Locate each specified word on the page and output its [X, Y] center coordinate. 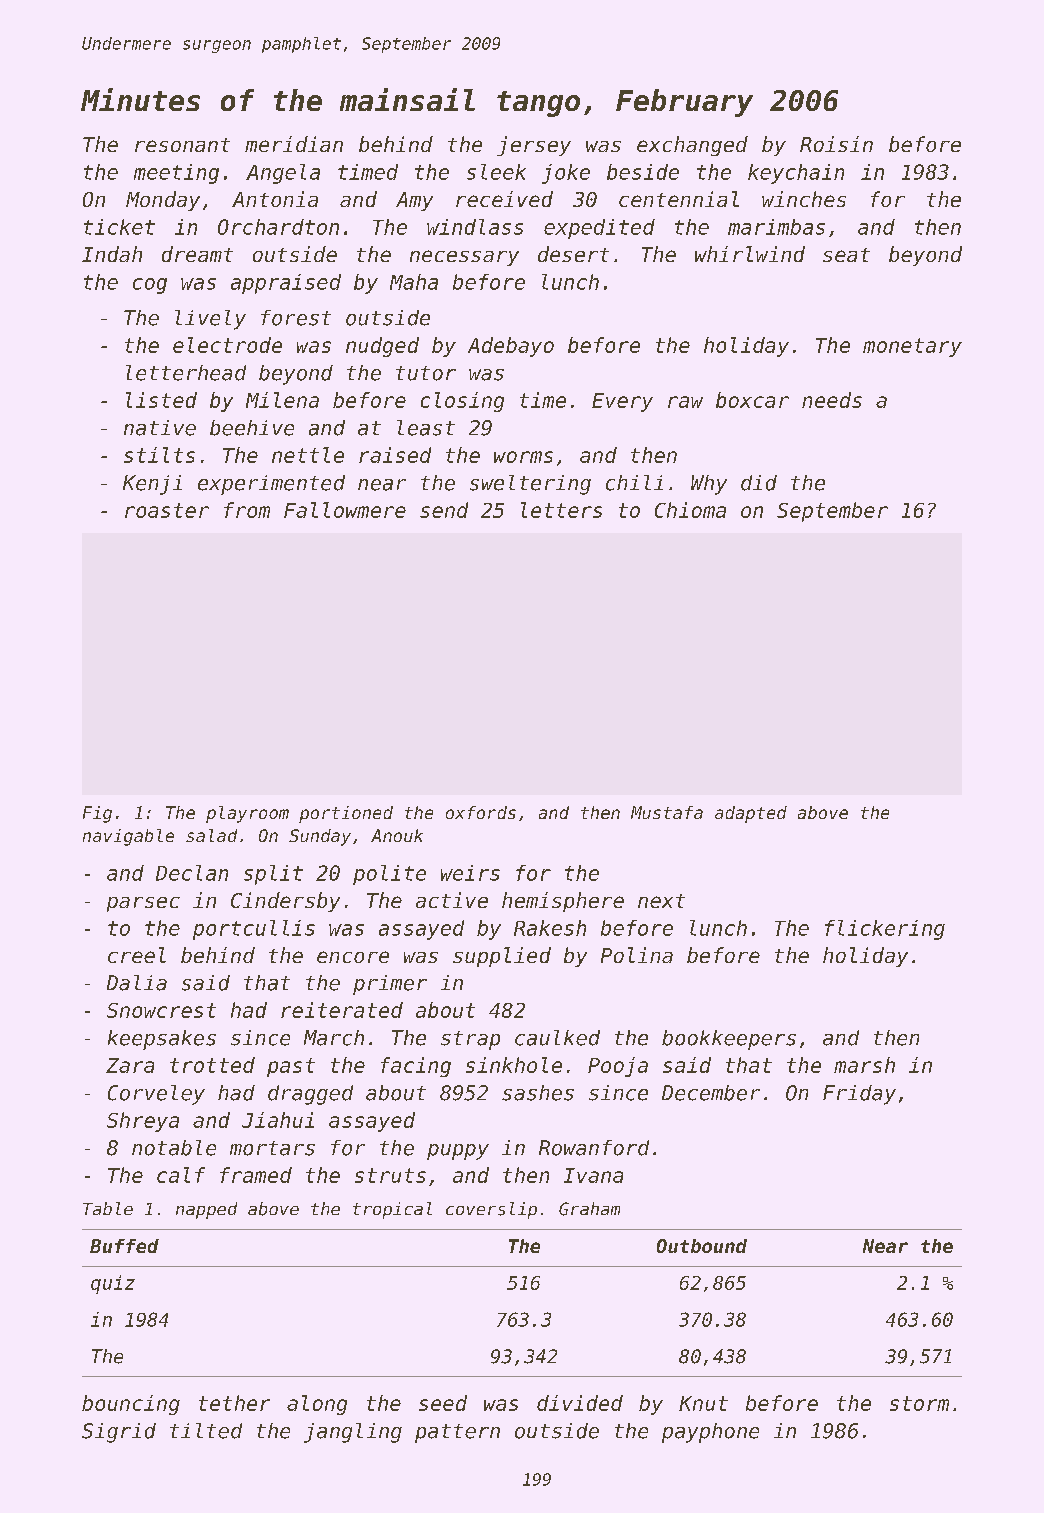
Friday [859, 1095]
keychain [796, 174]
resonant [182, 145]
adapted [751, 814]
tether [234, 1403]
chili [634, 483]
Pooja [618, 1067]
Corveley [156, 1095]
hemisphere [563, 902]
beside [643, 172]
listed [161, 400]
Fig [97, 814]
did [759, 483]
